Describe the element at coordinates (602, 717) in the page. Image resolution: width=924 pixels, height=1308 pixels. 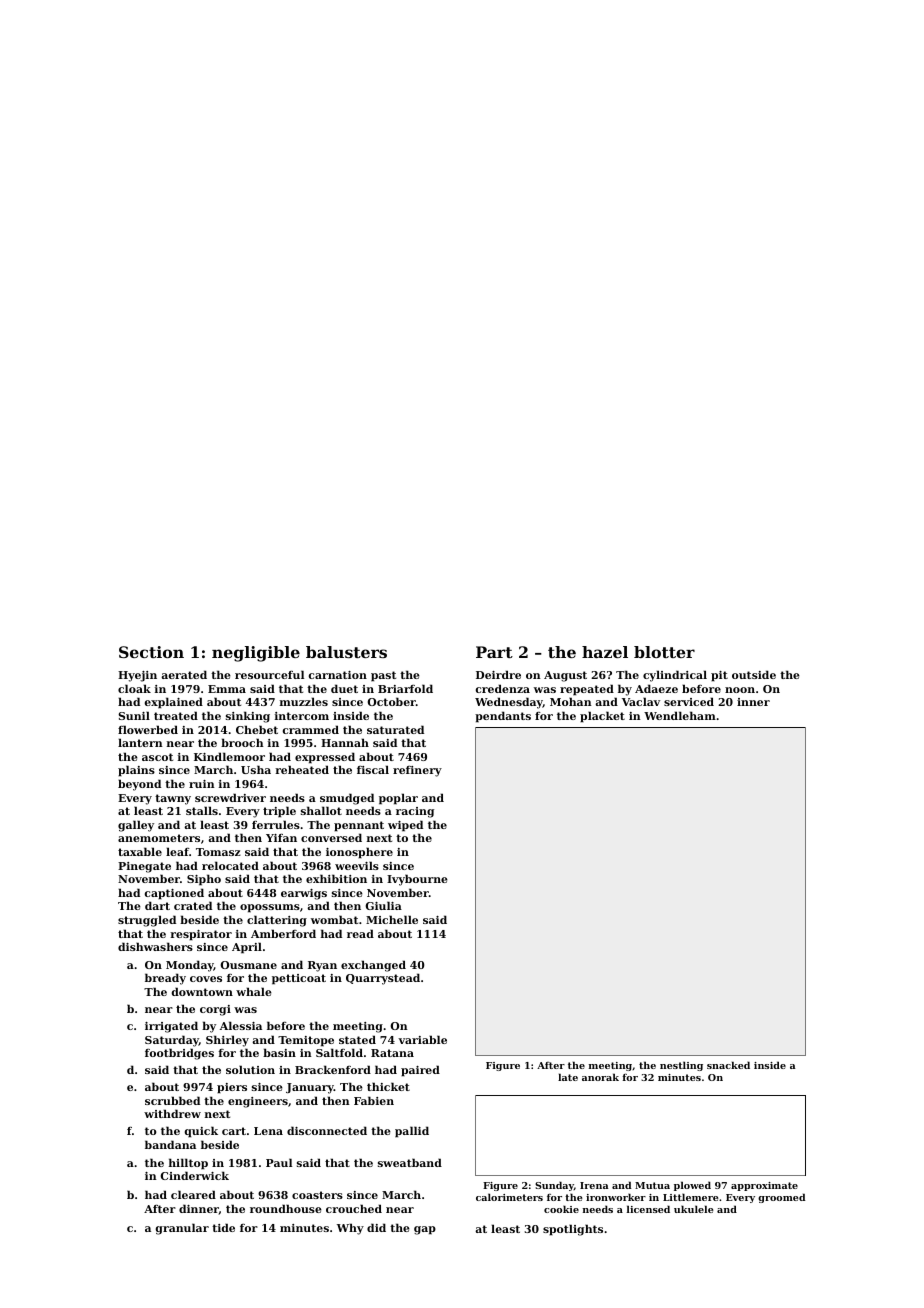
I see `placket` at that location.
